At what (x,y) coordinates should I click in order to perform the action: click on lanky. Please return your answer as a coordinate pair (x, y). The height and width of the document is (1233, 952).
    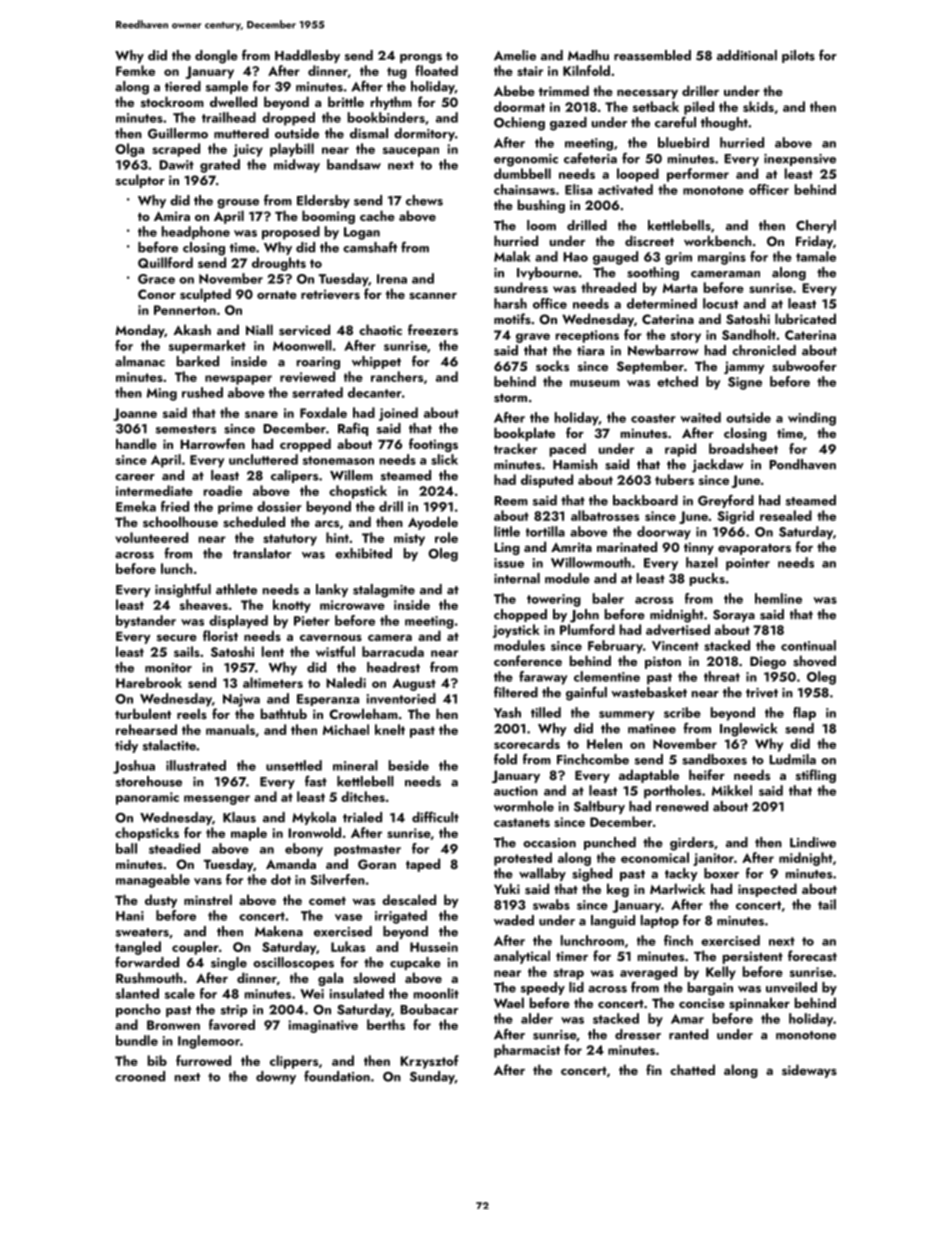
    Looking at the image, I should click on (332, 590).
